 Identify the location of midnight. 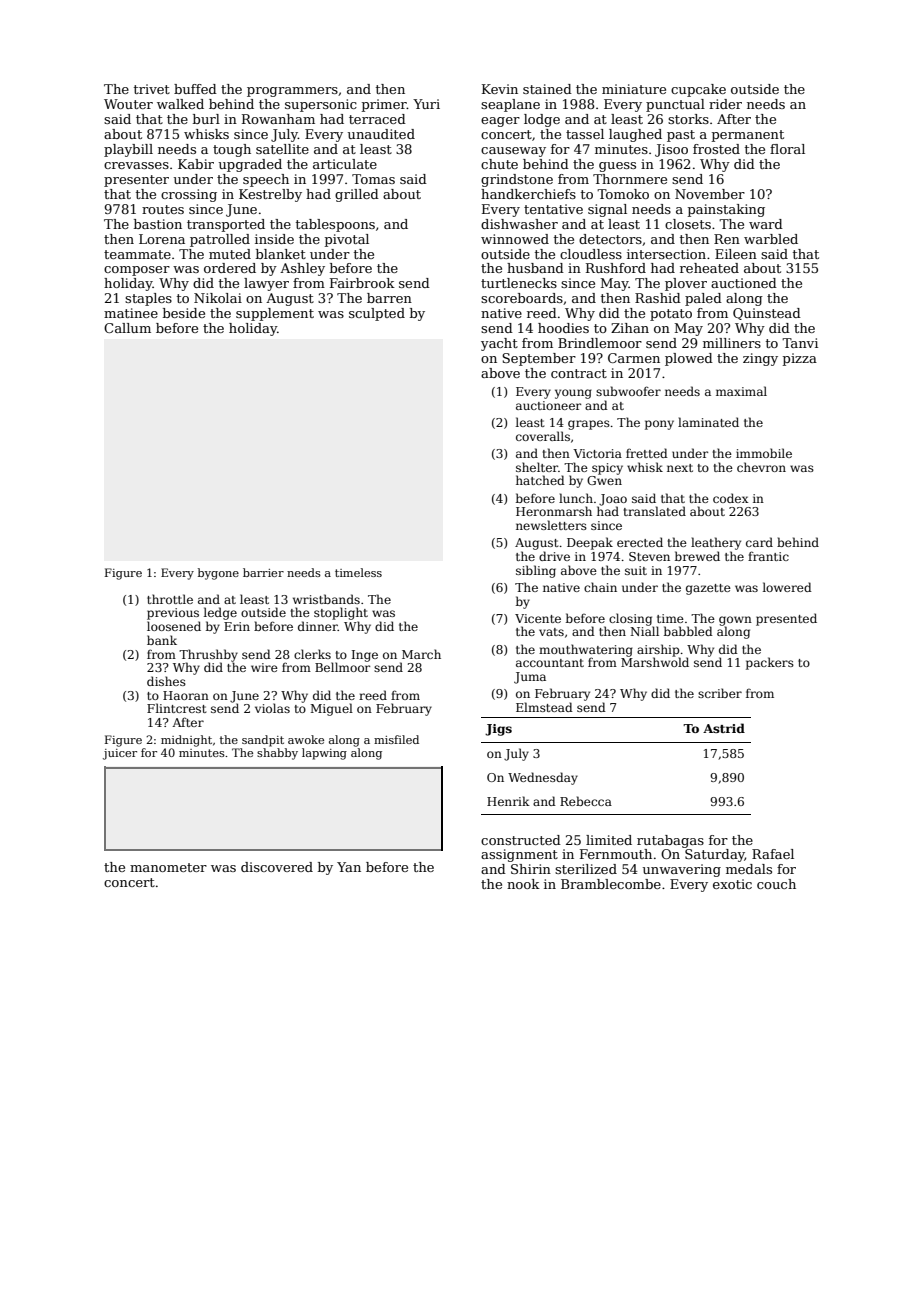
(186, 741).
